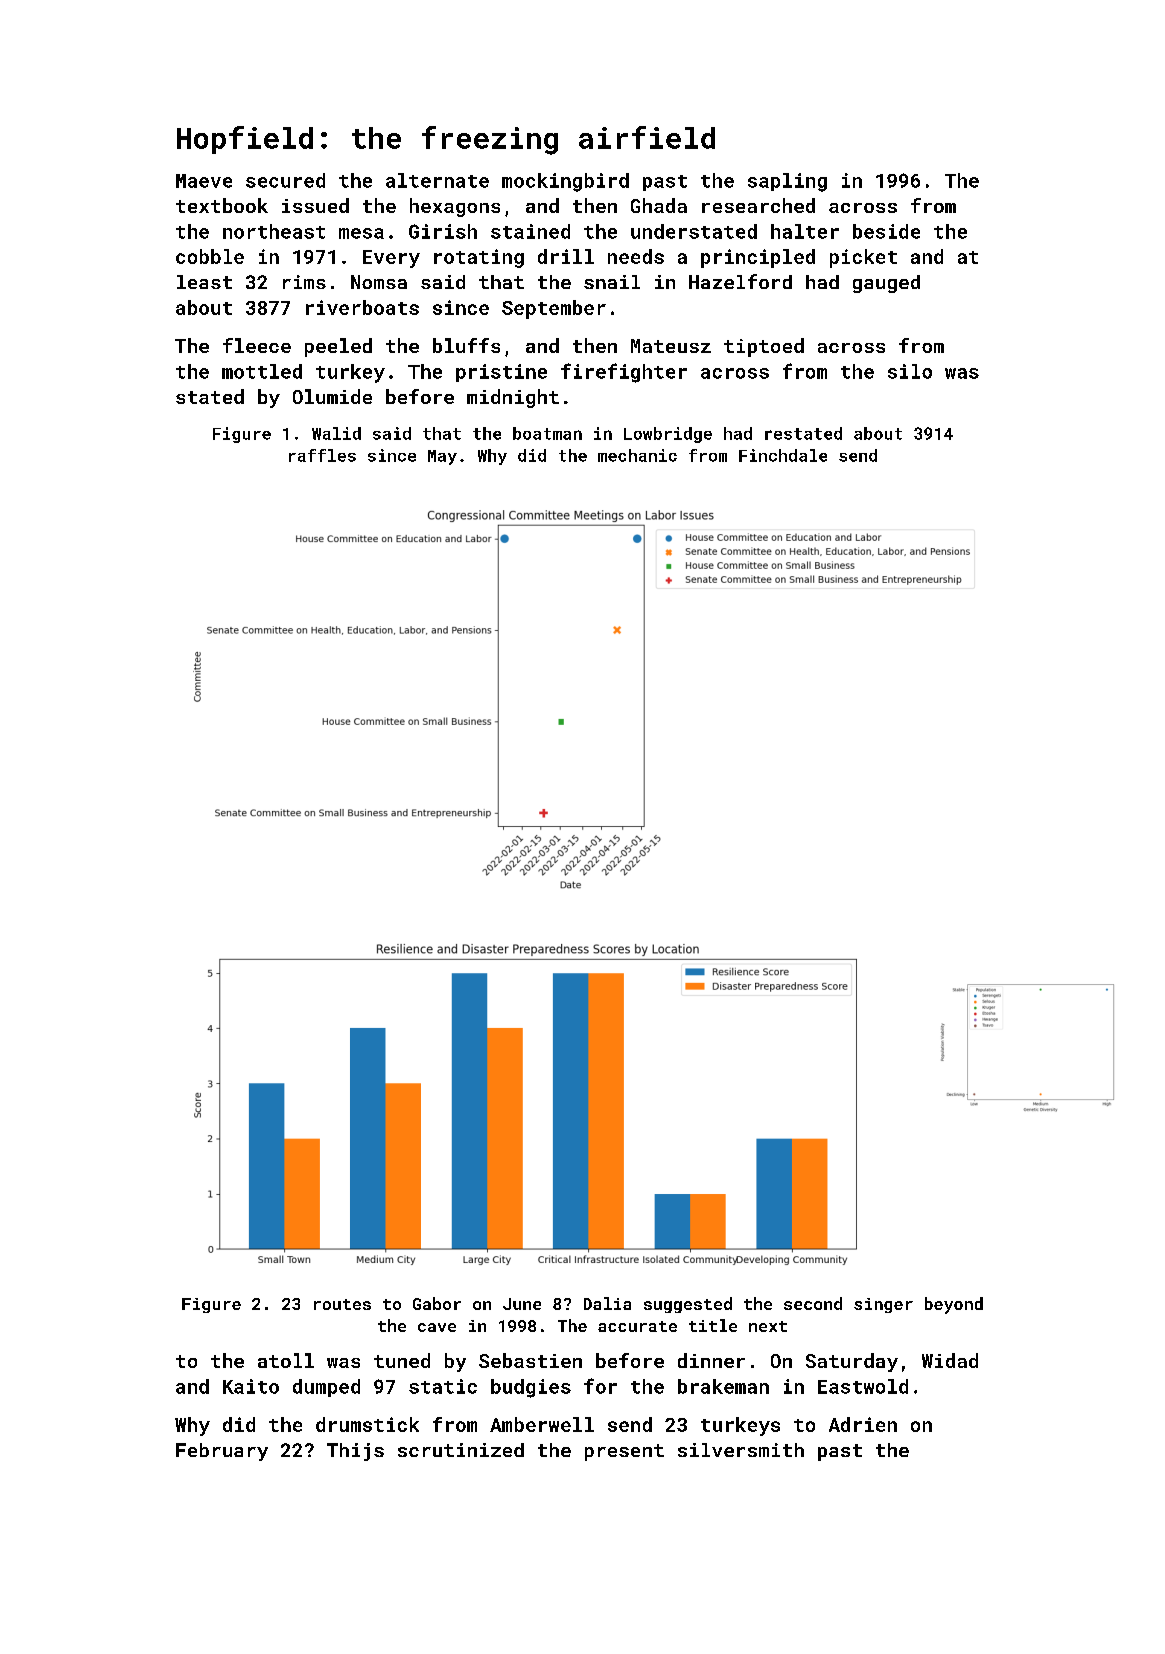  Describe the element at coordinates (910, 371) in the document. I see `silo` at that location.
